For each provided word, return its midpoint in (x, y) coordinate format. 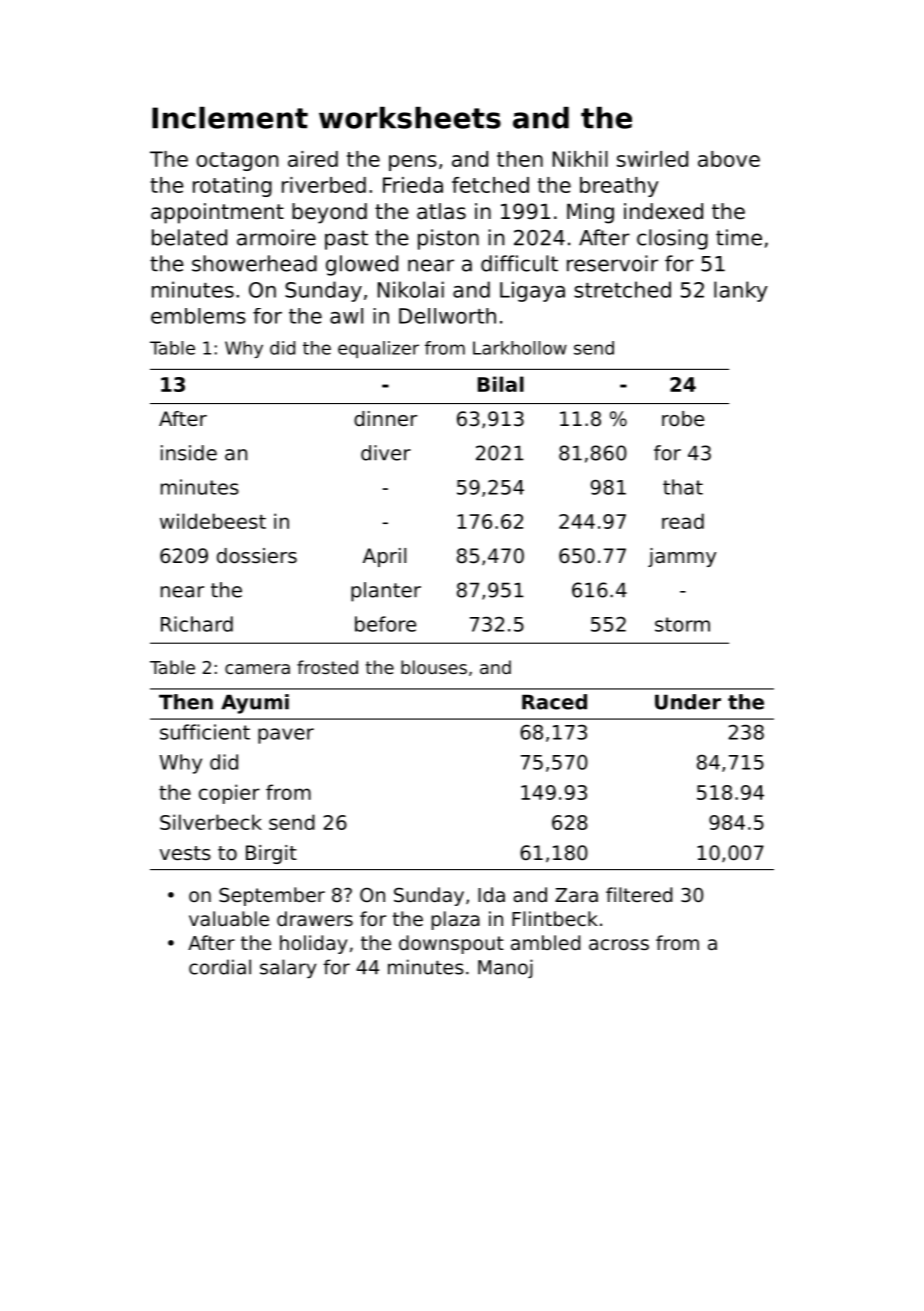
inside (189, 453)
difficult (519, 263)
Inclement (230, 118)
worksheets (410, 118)
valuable (229, 918)
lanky (741, 291)
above (729, 159)
